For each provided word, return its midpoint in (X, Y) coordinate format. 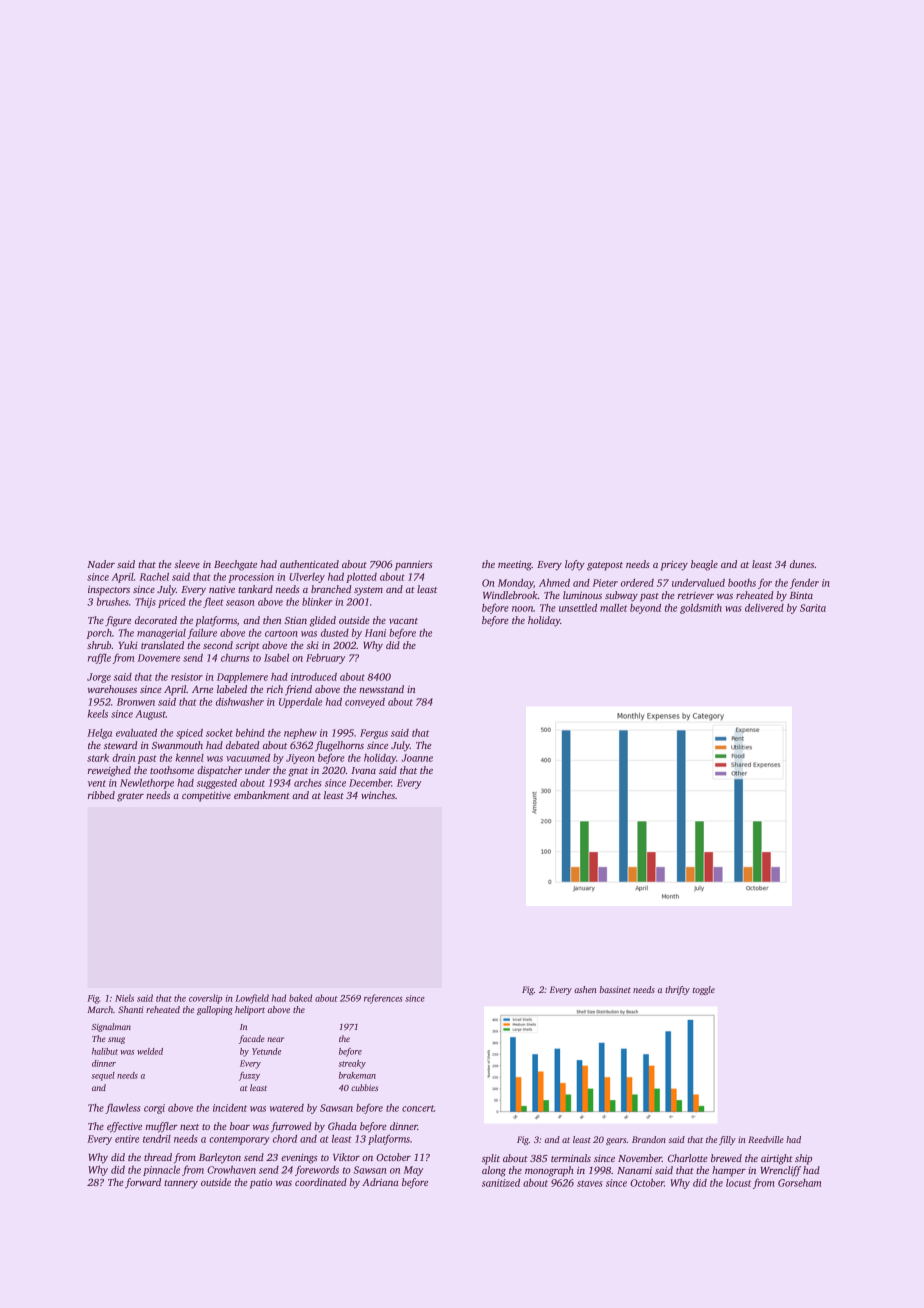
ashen (585, 989)
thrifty (677, 990)
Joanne (417, 758)
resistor (187, 677)
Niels (124, 998)
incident (230, 1108)
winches (378, 795)
